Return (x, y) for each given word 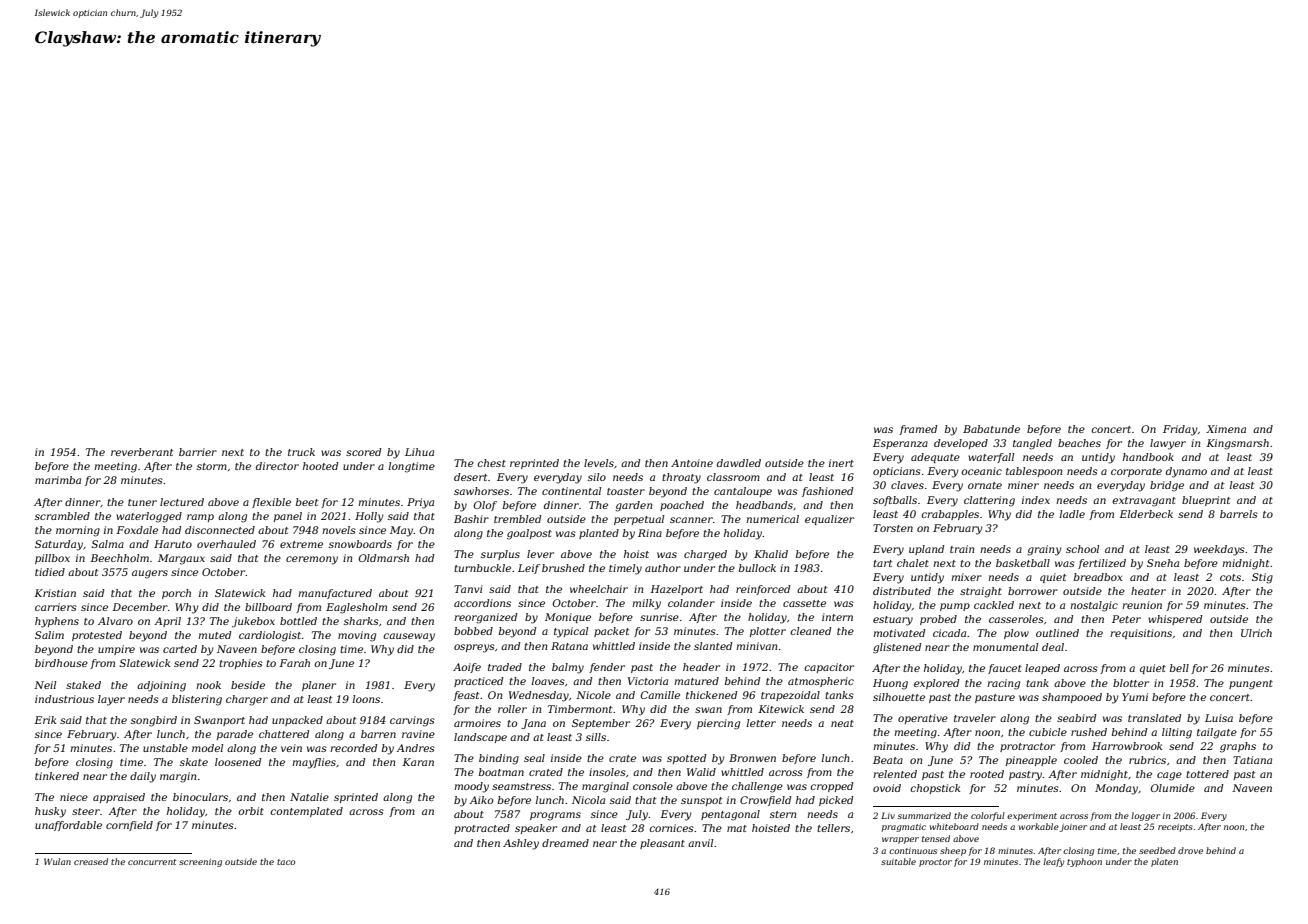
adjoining (161, 686)
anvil (700, 843)
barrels (1239, 514)
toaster (626, 491)
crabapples (950, 515)
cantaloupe (743, 492)
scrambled (62, 516)
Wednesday (539, 696)
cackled (994, 605)
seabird (1076, 718)
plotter (768, 632)
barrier (198, 452)
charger (247, 700)
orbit (251, 811)
